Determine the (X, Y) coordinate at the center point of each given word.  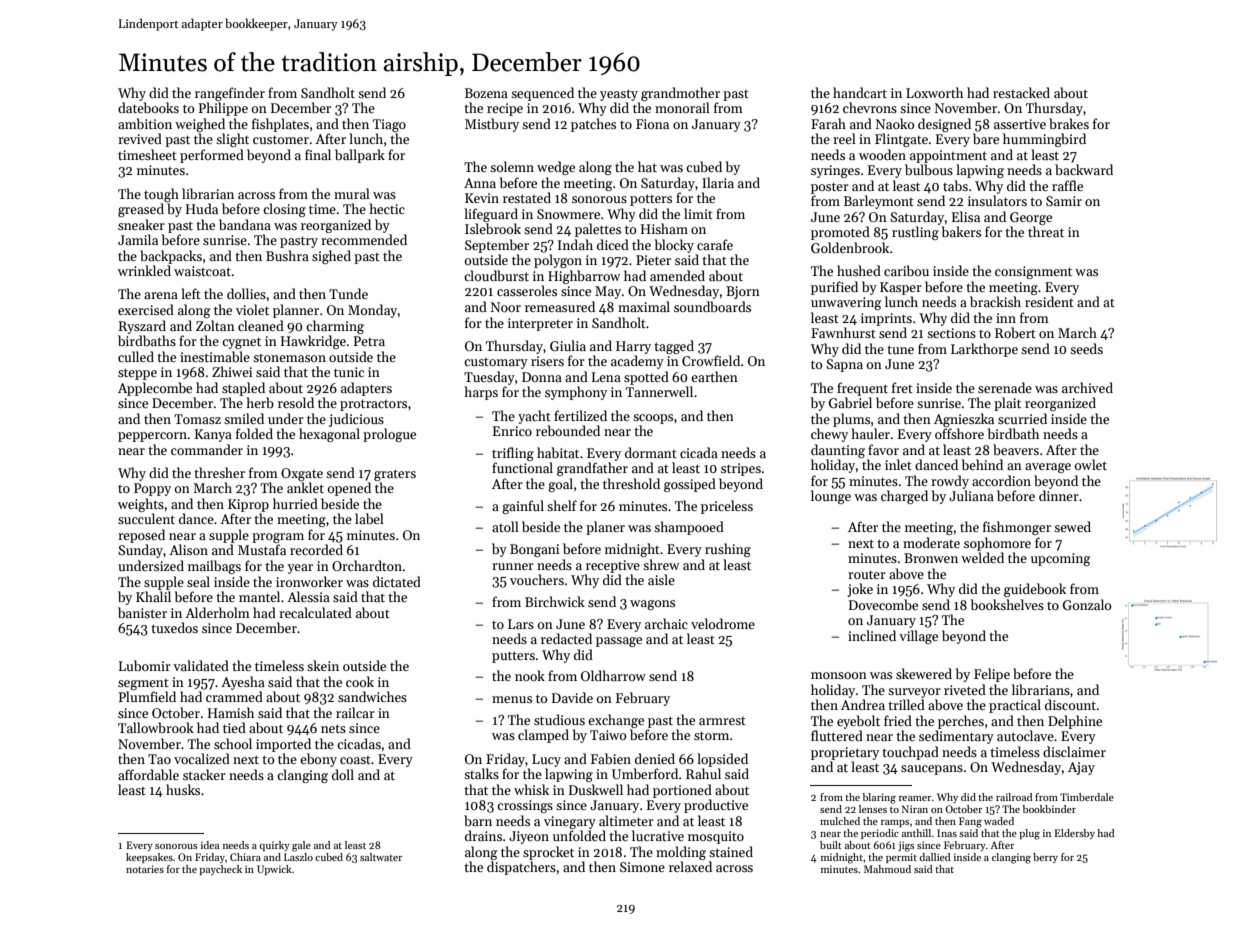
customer (281, 139)
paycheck (220, 870)
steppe (137, 374)
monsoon (839, 675)
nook (530, 675)
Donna (542, 377)
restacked (1021, 92)
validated (201, 665)
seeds (1086, 348)
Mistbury (492, 125)
